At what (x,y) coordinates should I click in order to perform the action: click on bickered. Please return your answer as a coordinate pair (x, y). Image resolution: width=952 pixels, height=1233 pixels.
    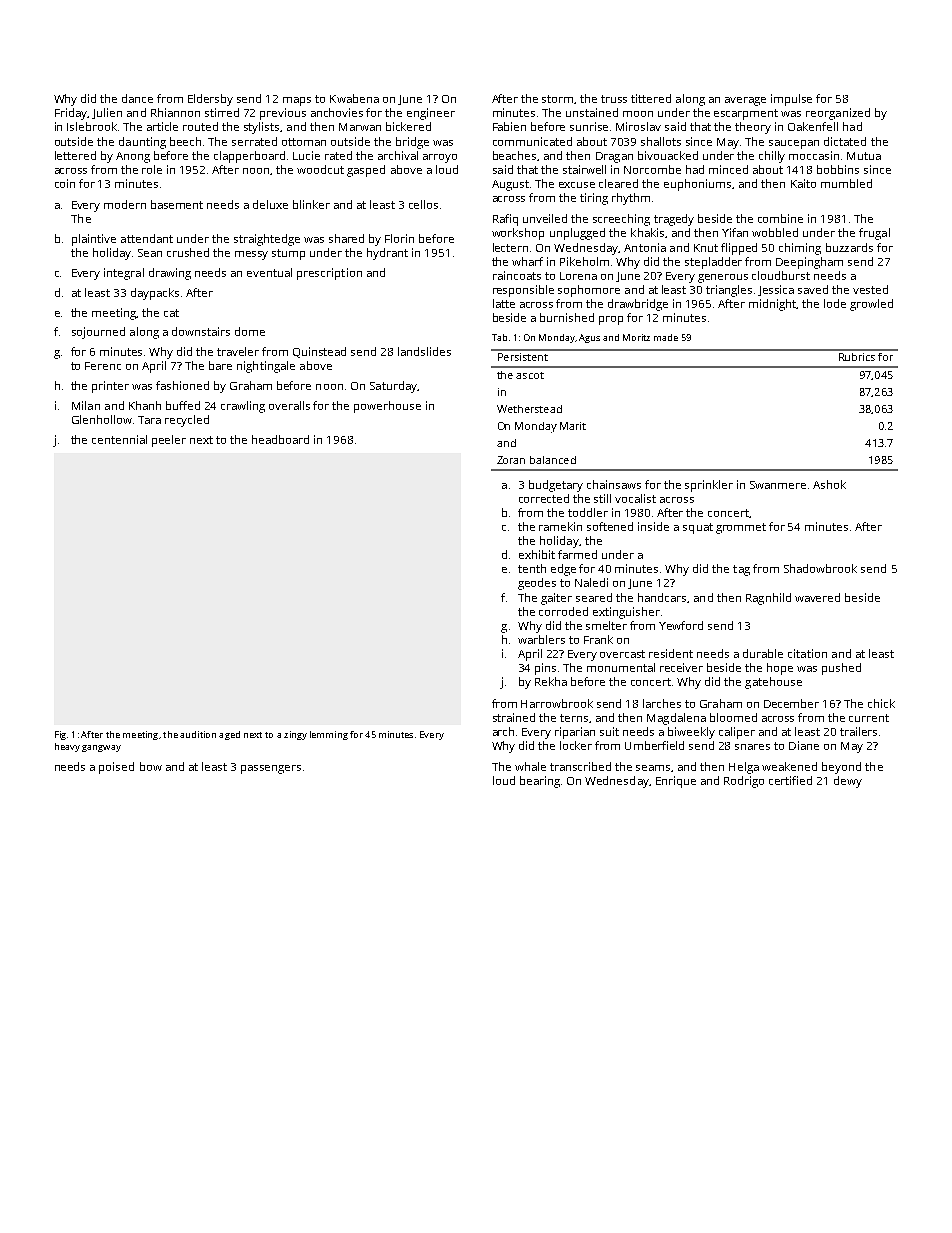
    Looking at the image, I should click on (408, 126).
